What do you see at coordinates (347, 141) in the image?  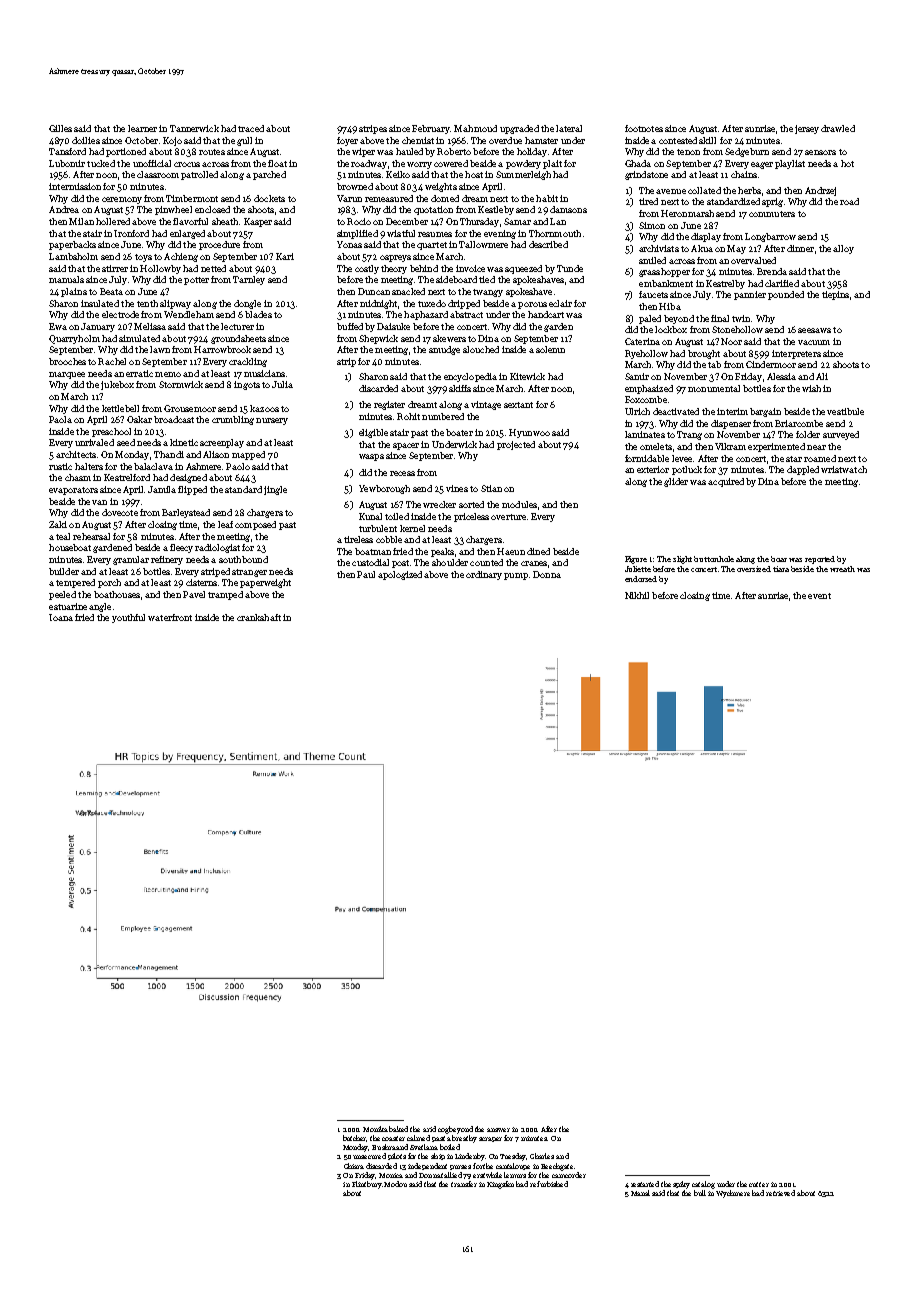 I see `foyer` at bounding box center [347, 141].
